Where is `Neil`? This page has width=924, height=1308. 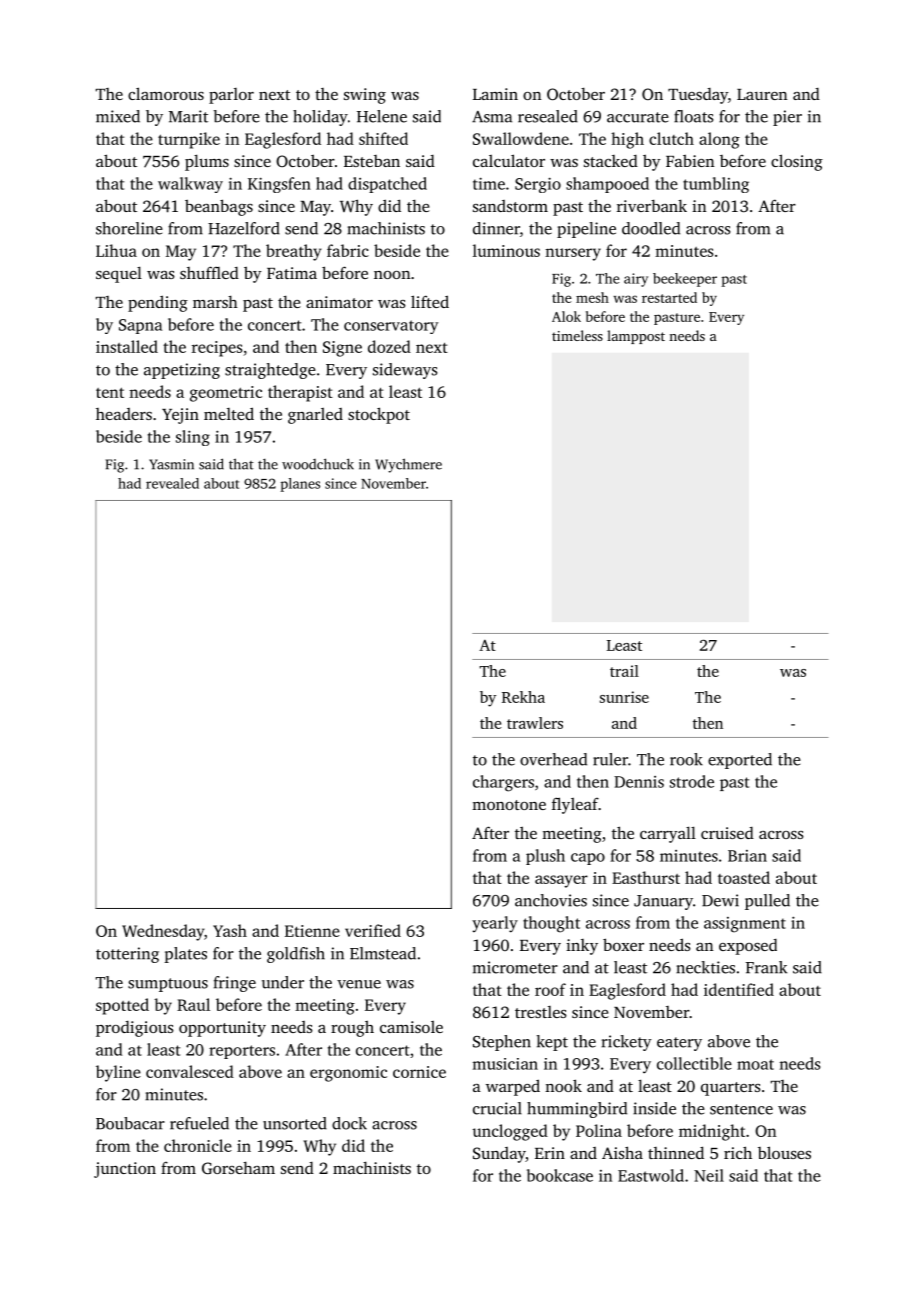 Neil is located at coordinates (709, 1175).
